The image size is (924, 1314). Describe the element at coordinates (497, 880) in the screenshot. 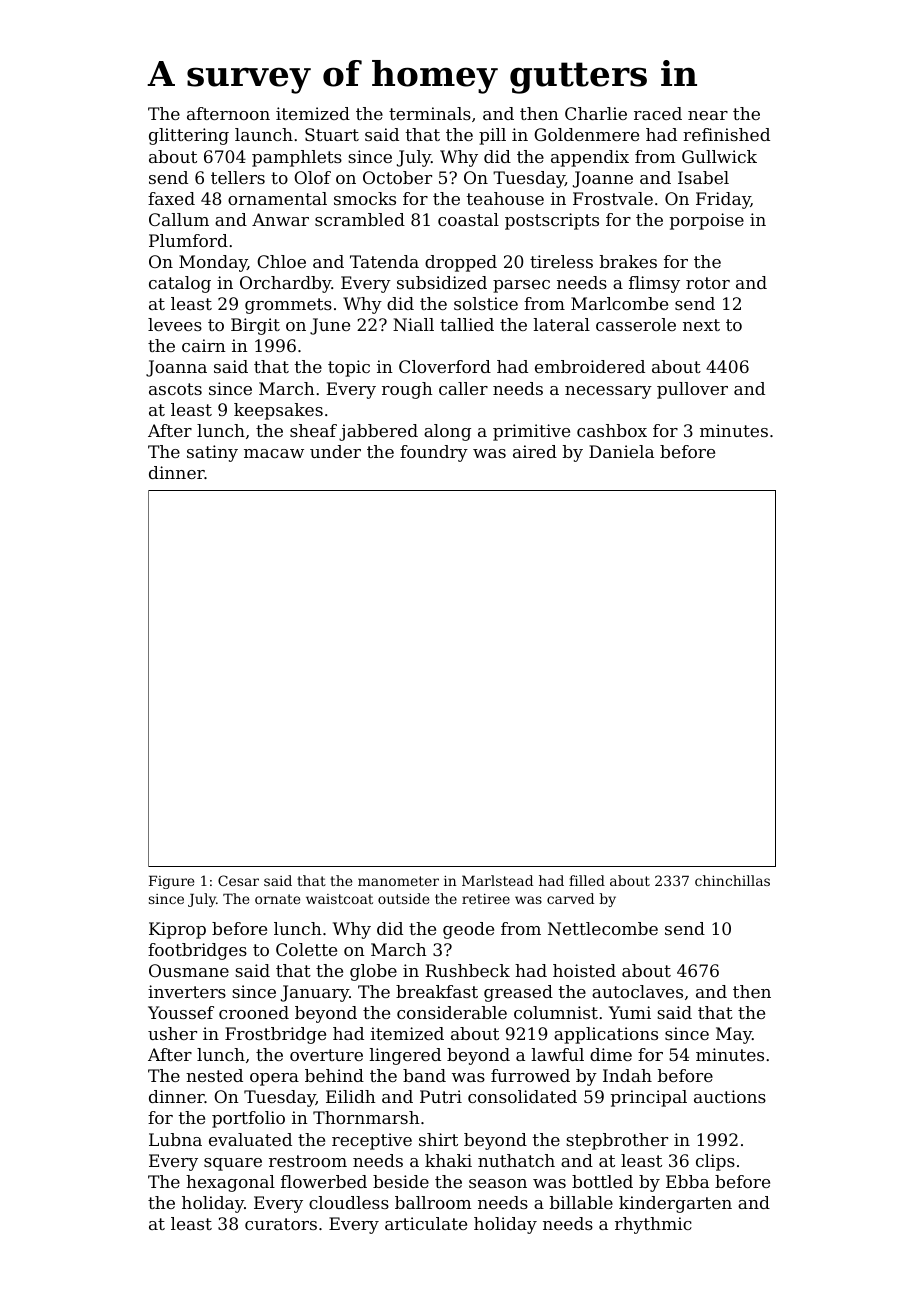

I see `Marlstead` at that location.
